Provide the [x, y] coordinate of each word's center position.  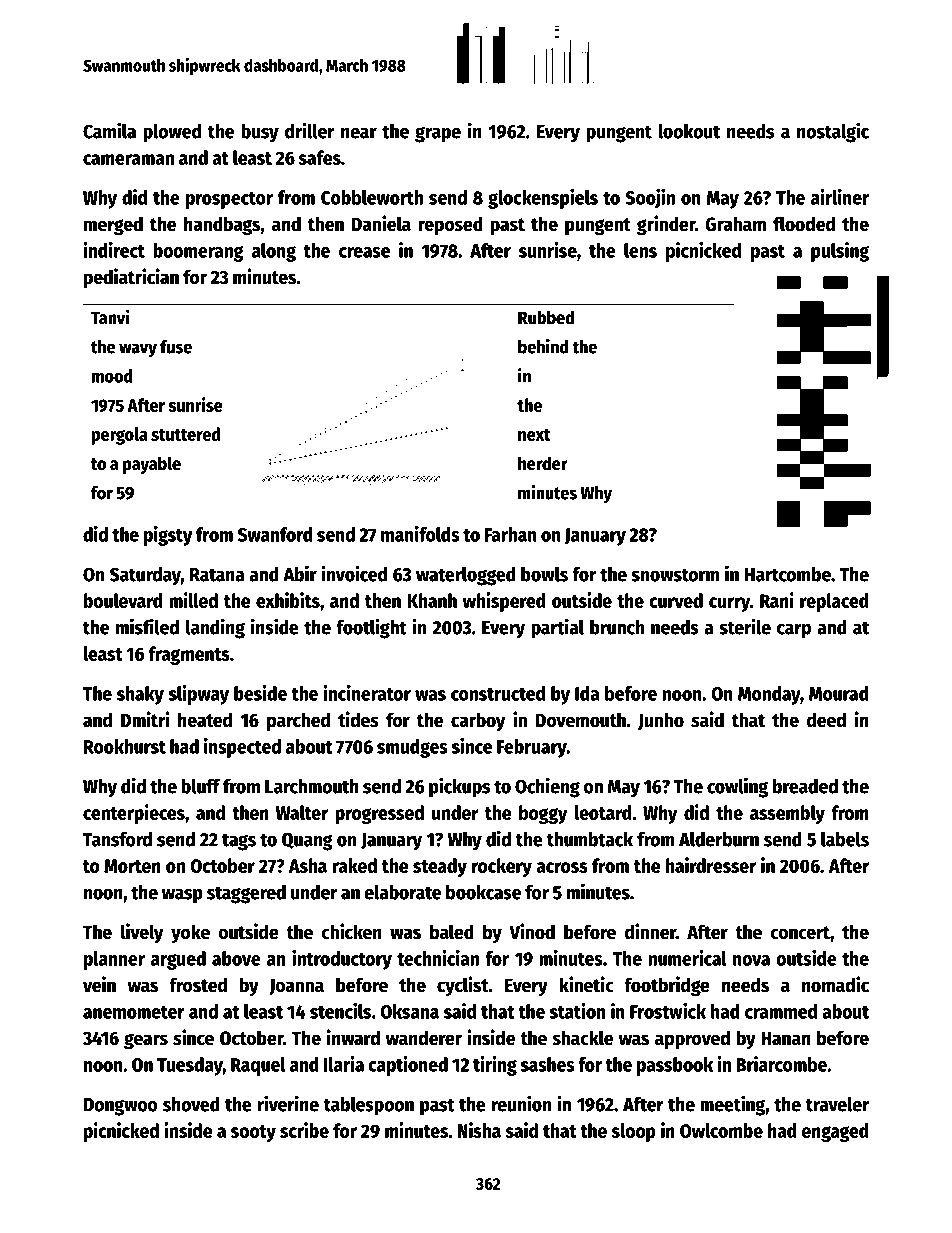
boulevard [123, 600]
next [534, 435]
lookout [689, 131]
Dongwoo [121, 1107]
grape [438, 135]
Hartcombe [788, 574]
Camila [109, 130]
